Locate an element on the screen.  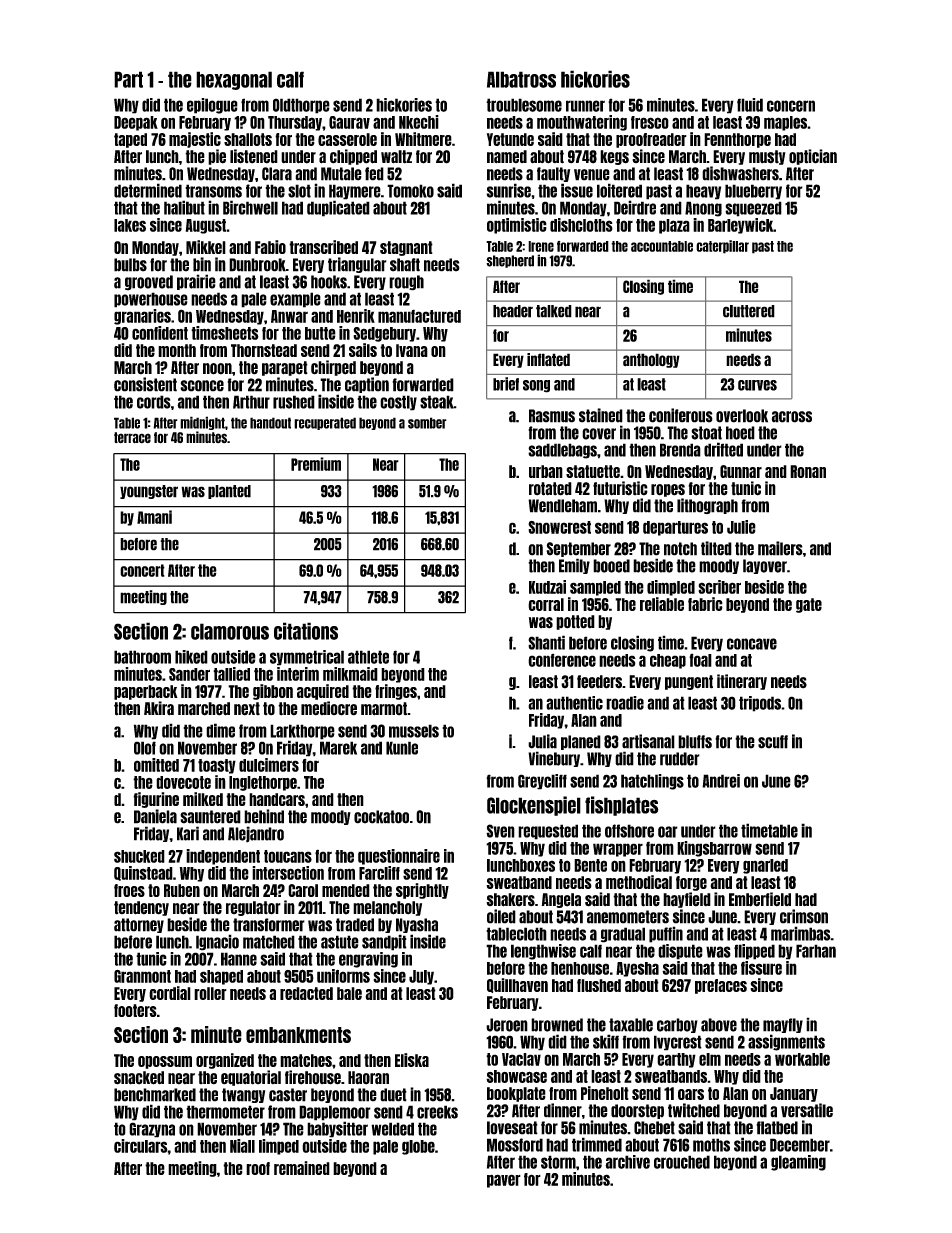
artisanal is located at coordinates (648, 741).
